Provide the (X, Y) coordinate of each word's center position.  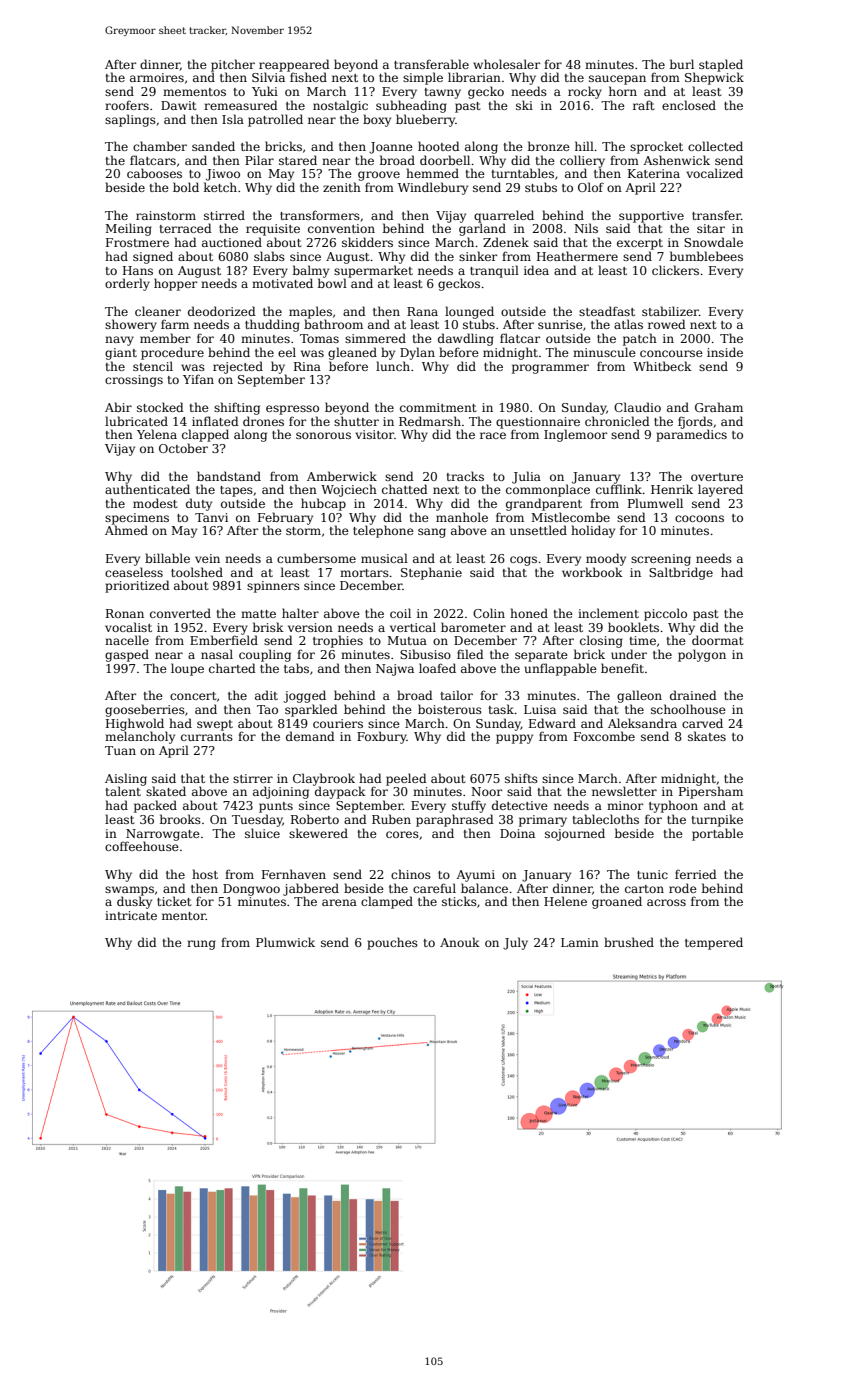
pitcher (233, 65)
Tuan (120, 750)
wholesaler (506, 64)
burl (682, 64)
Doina (517, 833)
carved (702, 723)
